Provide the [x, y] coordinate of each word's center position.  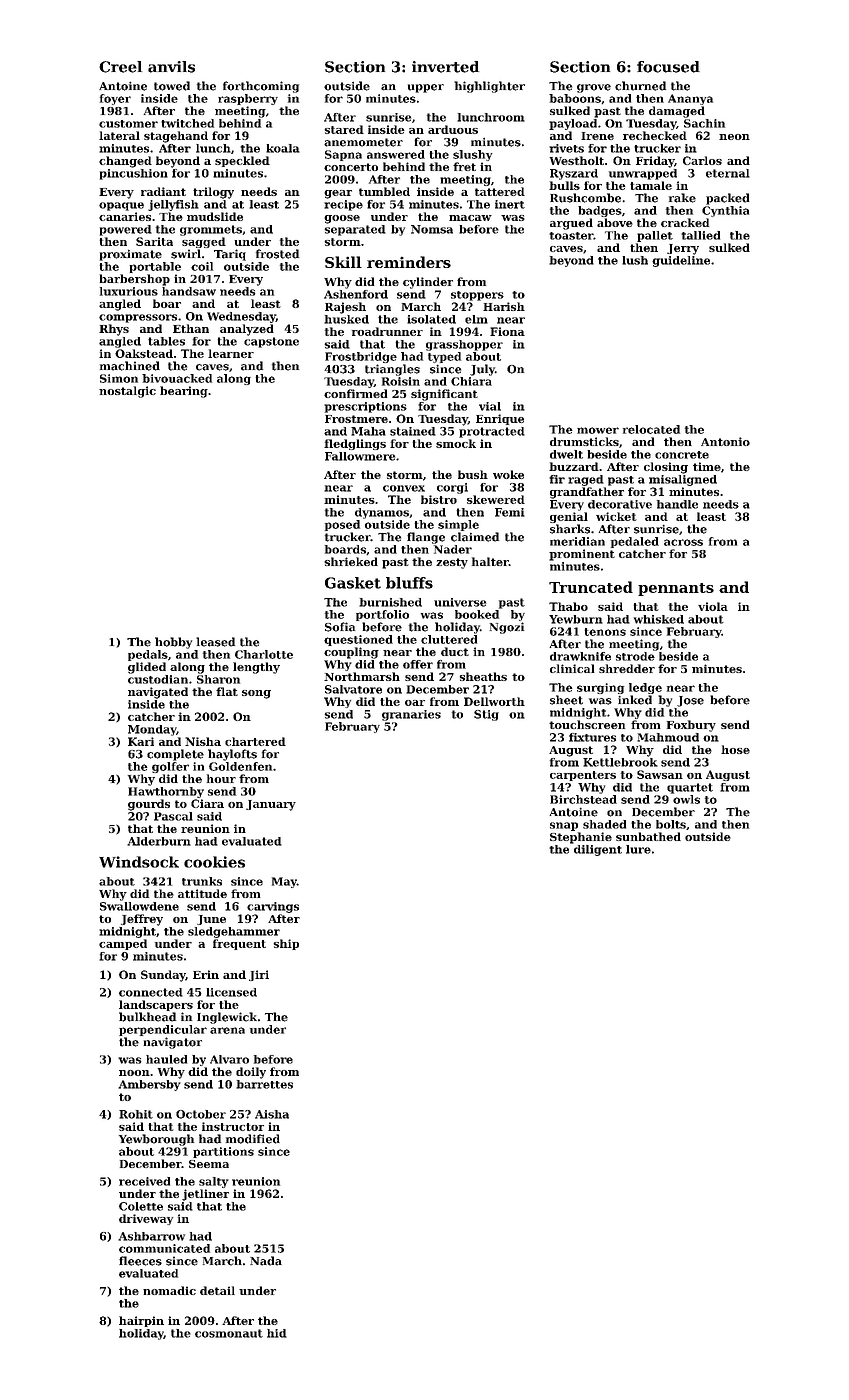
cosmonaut [229, 1333]
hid [277, 1333]
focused [668, 67]
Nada [266, 1261]
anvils [171, 67]
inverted [445, 67]
